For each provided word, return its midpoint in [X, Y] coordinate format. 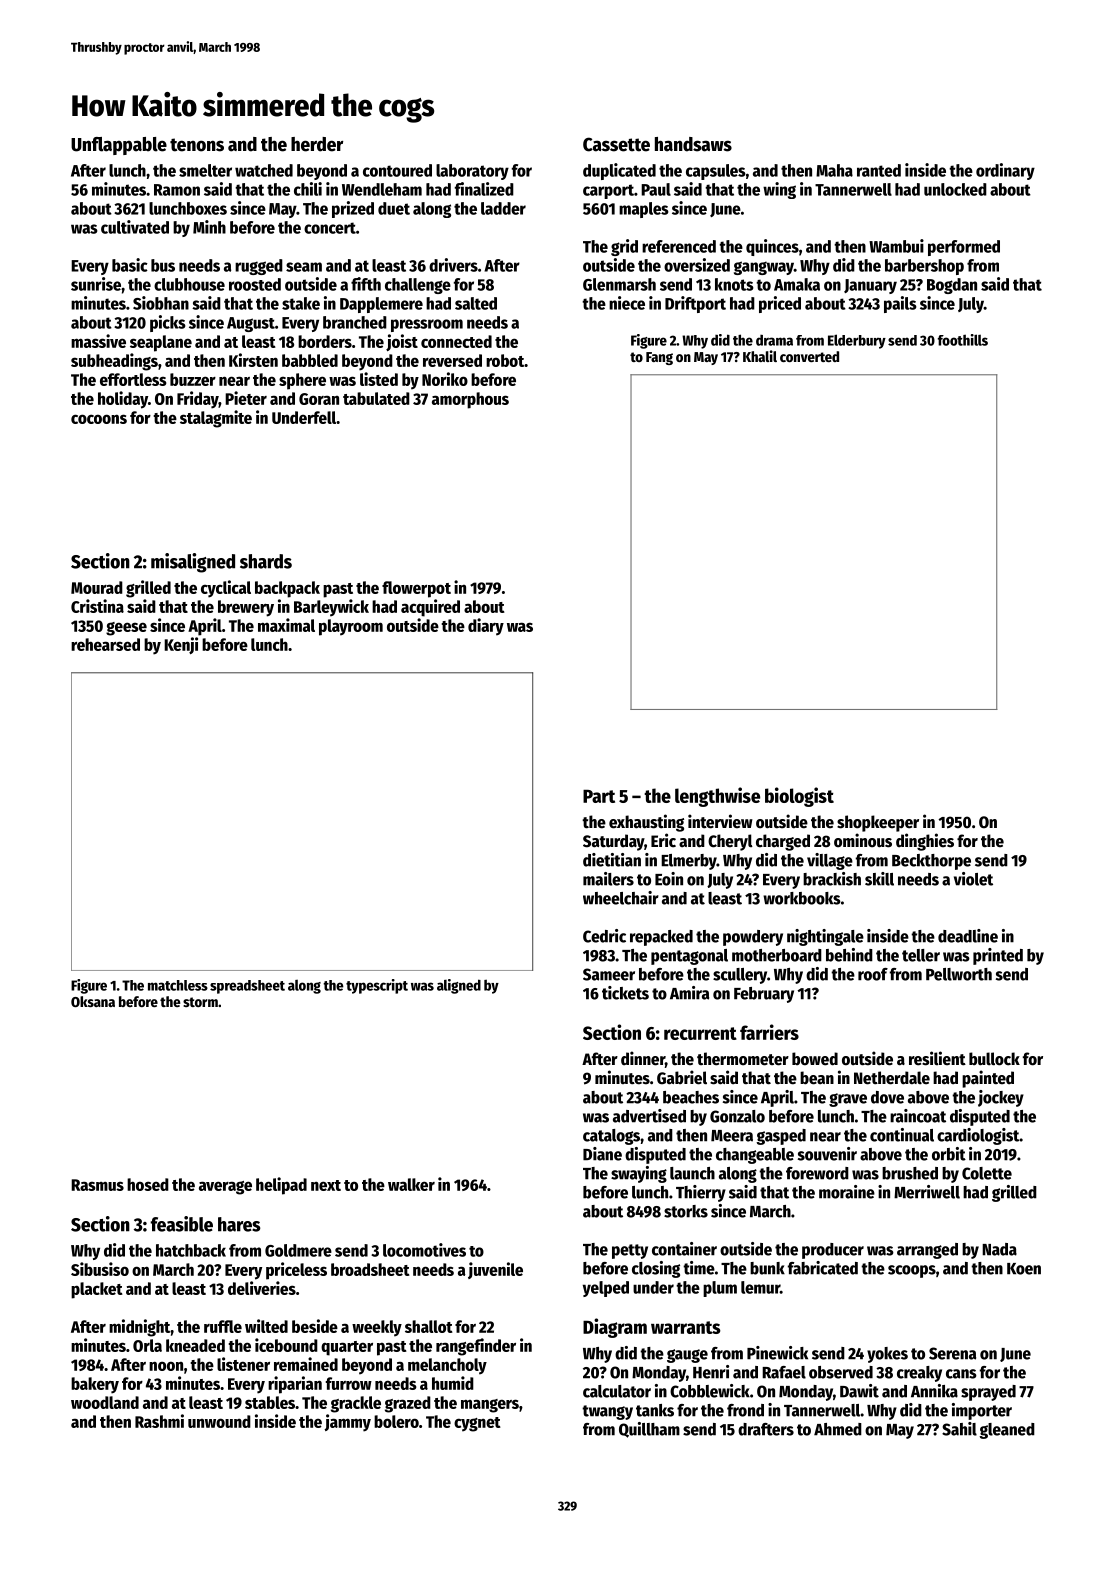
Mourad [97, 587]
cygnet [477, 1424]
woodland [105, 1402]
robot [505, 360]
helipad [281, 1186]
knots [734, 284]
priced [780, 304]
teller [921, 955]
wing [779, 190]
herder [317, 144]
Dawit [859, 1391]
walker [411, 1184]
